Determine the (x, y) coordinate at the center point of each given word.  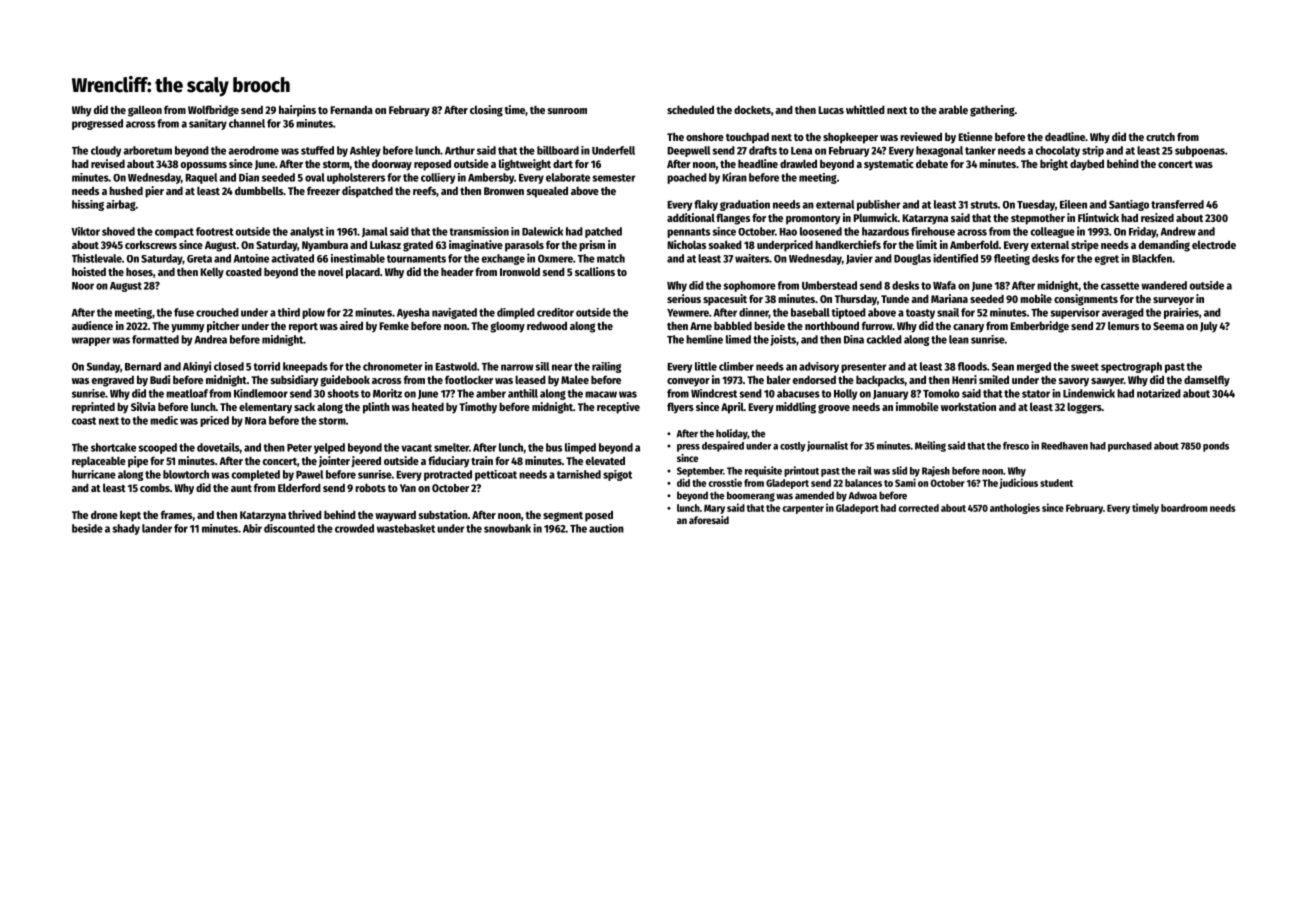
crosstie (725, 482)
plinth (376, 408)
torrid (266, 366)
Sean (1003, 366)
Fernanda (351, 109)
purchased (1130, 447)
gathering (992, 111)
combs (155, 487)
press (688, 448)
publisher (879, 205)
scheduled (690, 109)
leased (530, 380)
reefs (424, 190)
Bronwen (504, 191)
